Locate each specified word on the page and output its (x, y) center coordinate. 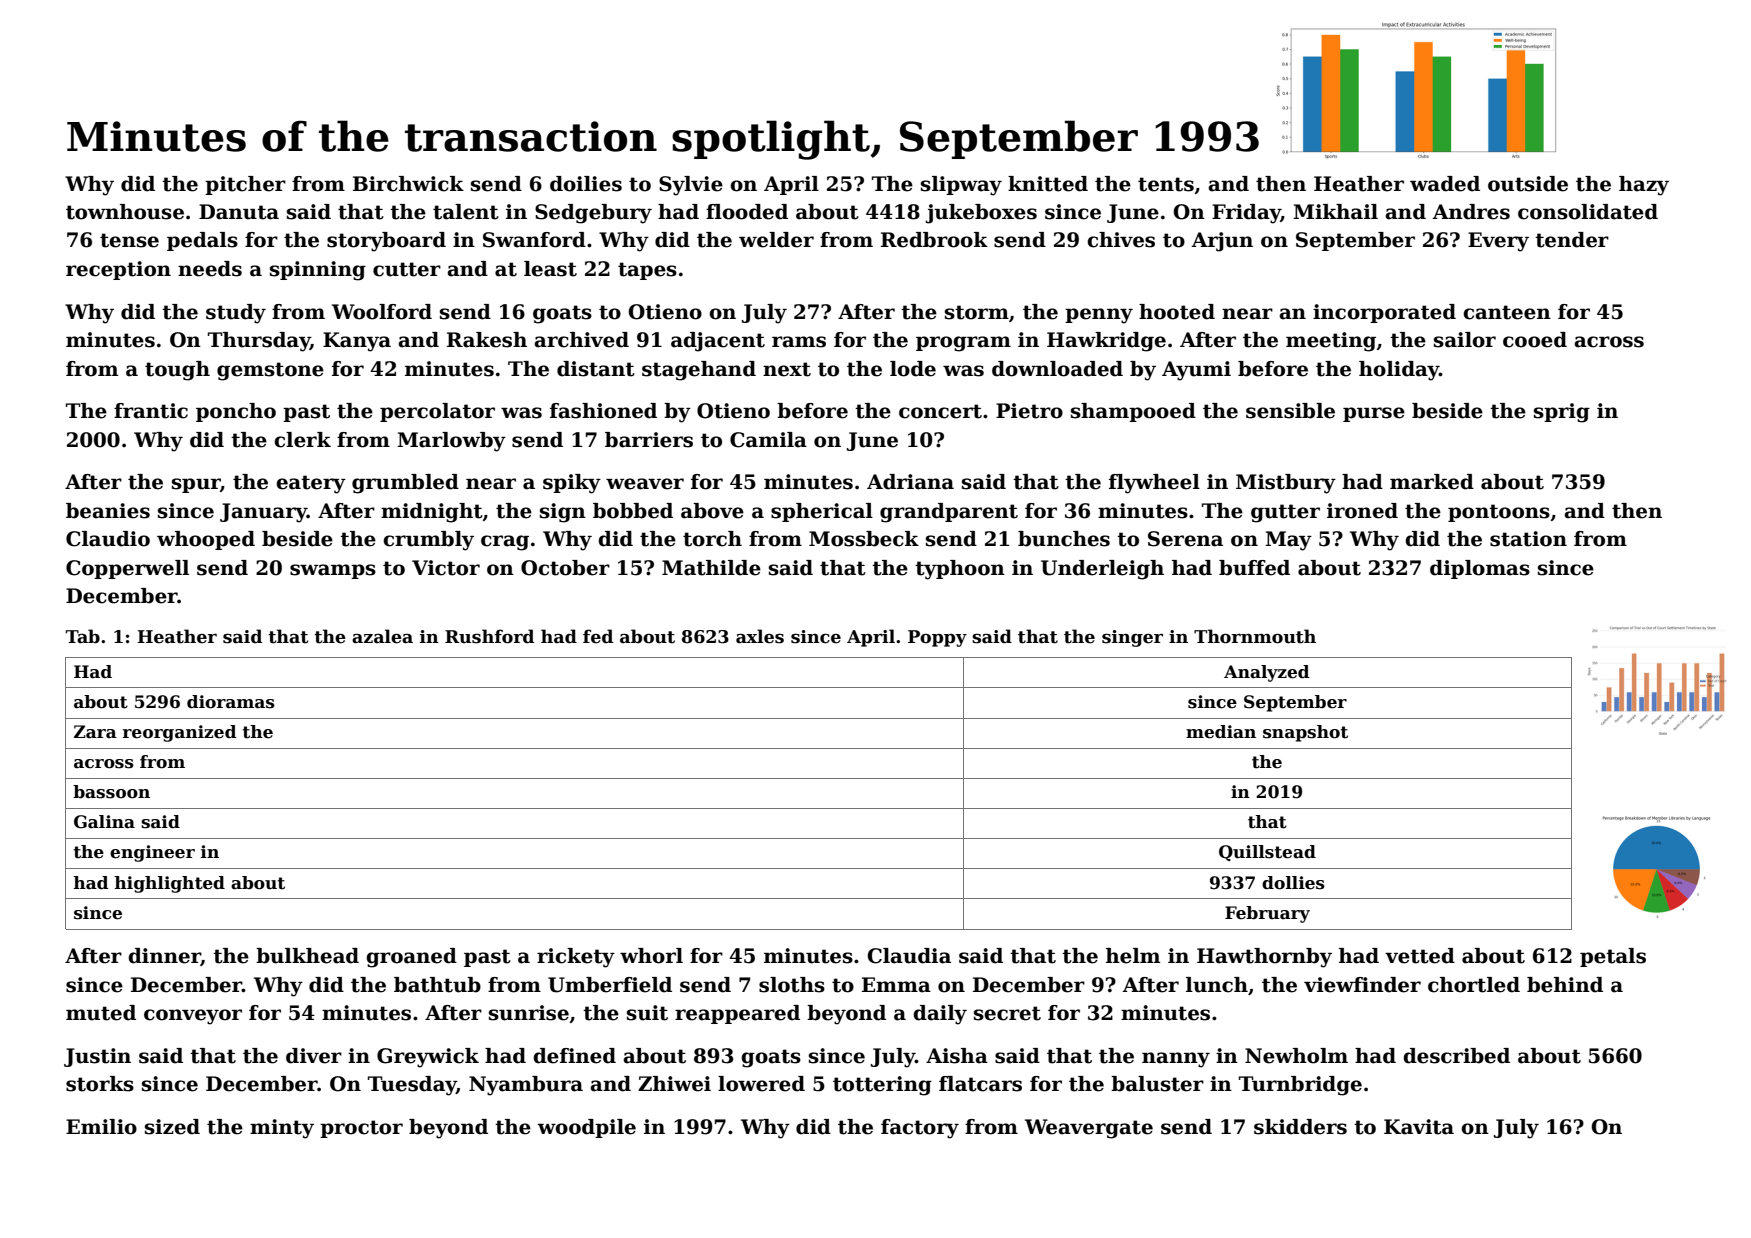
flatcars (980, 1084)
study (236, 314)
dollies (1293, 883)
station (1528, 539)
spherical (822, 512)
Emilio (101, 1127)
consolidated (1588, 212)
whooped (206, 540)
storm (977, 312)
